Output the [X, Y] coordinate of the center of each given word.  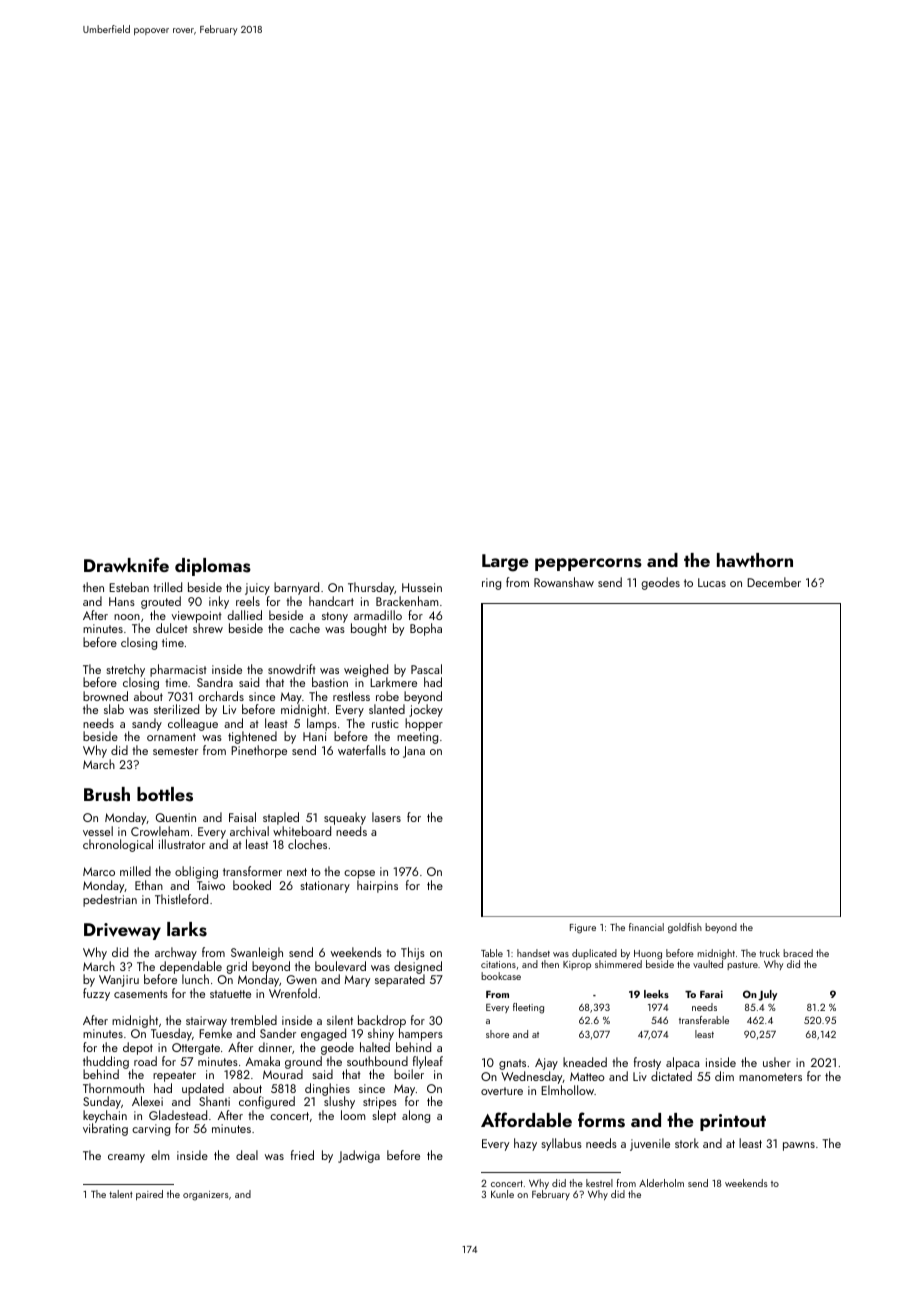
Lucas [712, 582]
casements [141, 994]
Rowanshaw [564, 582]
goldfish [685, 928]
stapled [281, 818]
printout [733, 1122]
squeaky [345, 818]
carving [151, 1130]
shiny [381, 1034]
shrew [208, 628]
